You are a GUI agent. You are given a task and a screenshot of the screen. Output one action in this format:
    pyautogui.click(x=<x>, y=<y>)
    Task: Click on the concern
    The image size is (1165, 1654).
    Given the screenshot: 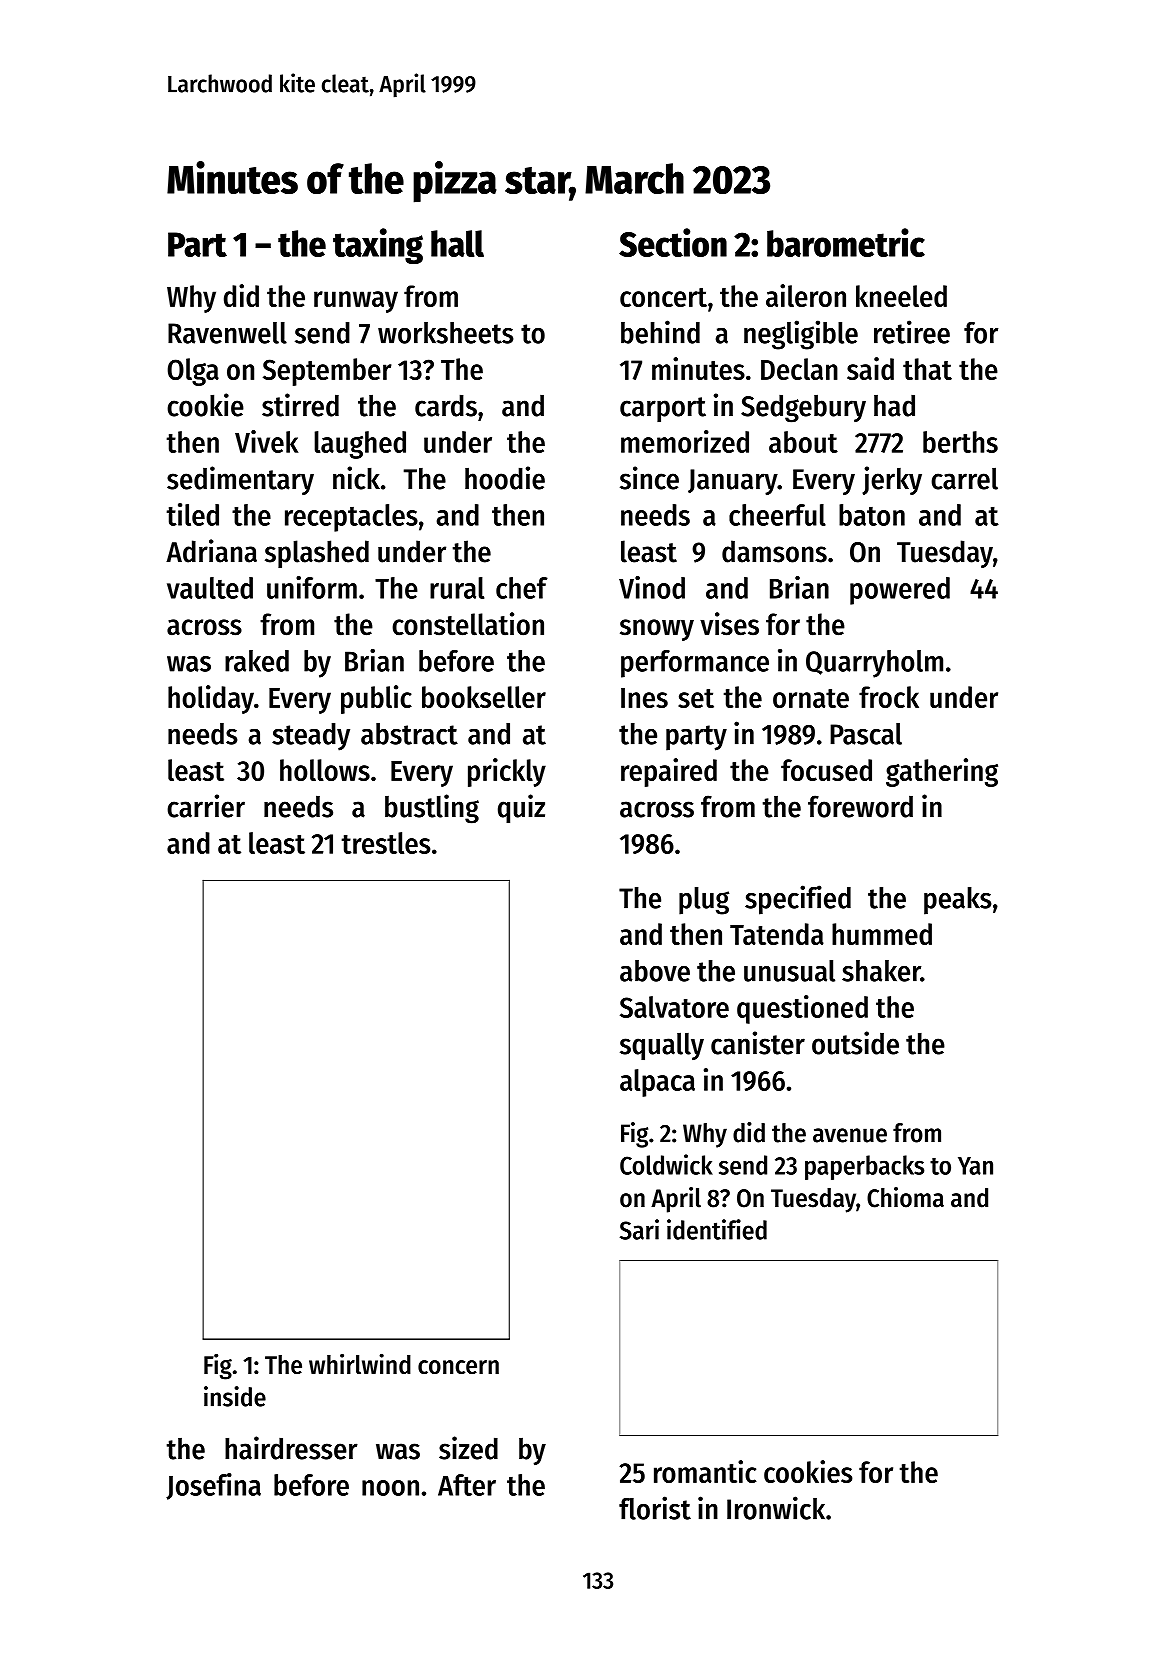 What is the action you would take?
    pyautogui.click(x=458, y=1367)
